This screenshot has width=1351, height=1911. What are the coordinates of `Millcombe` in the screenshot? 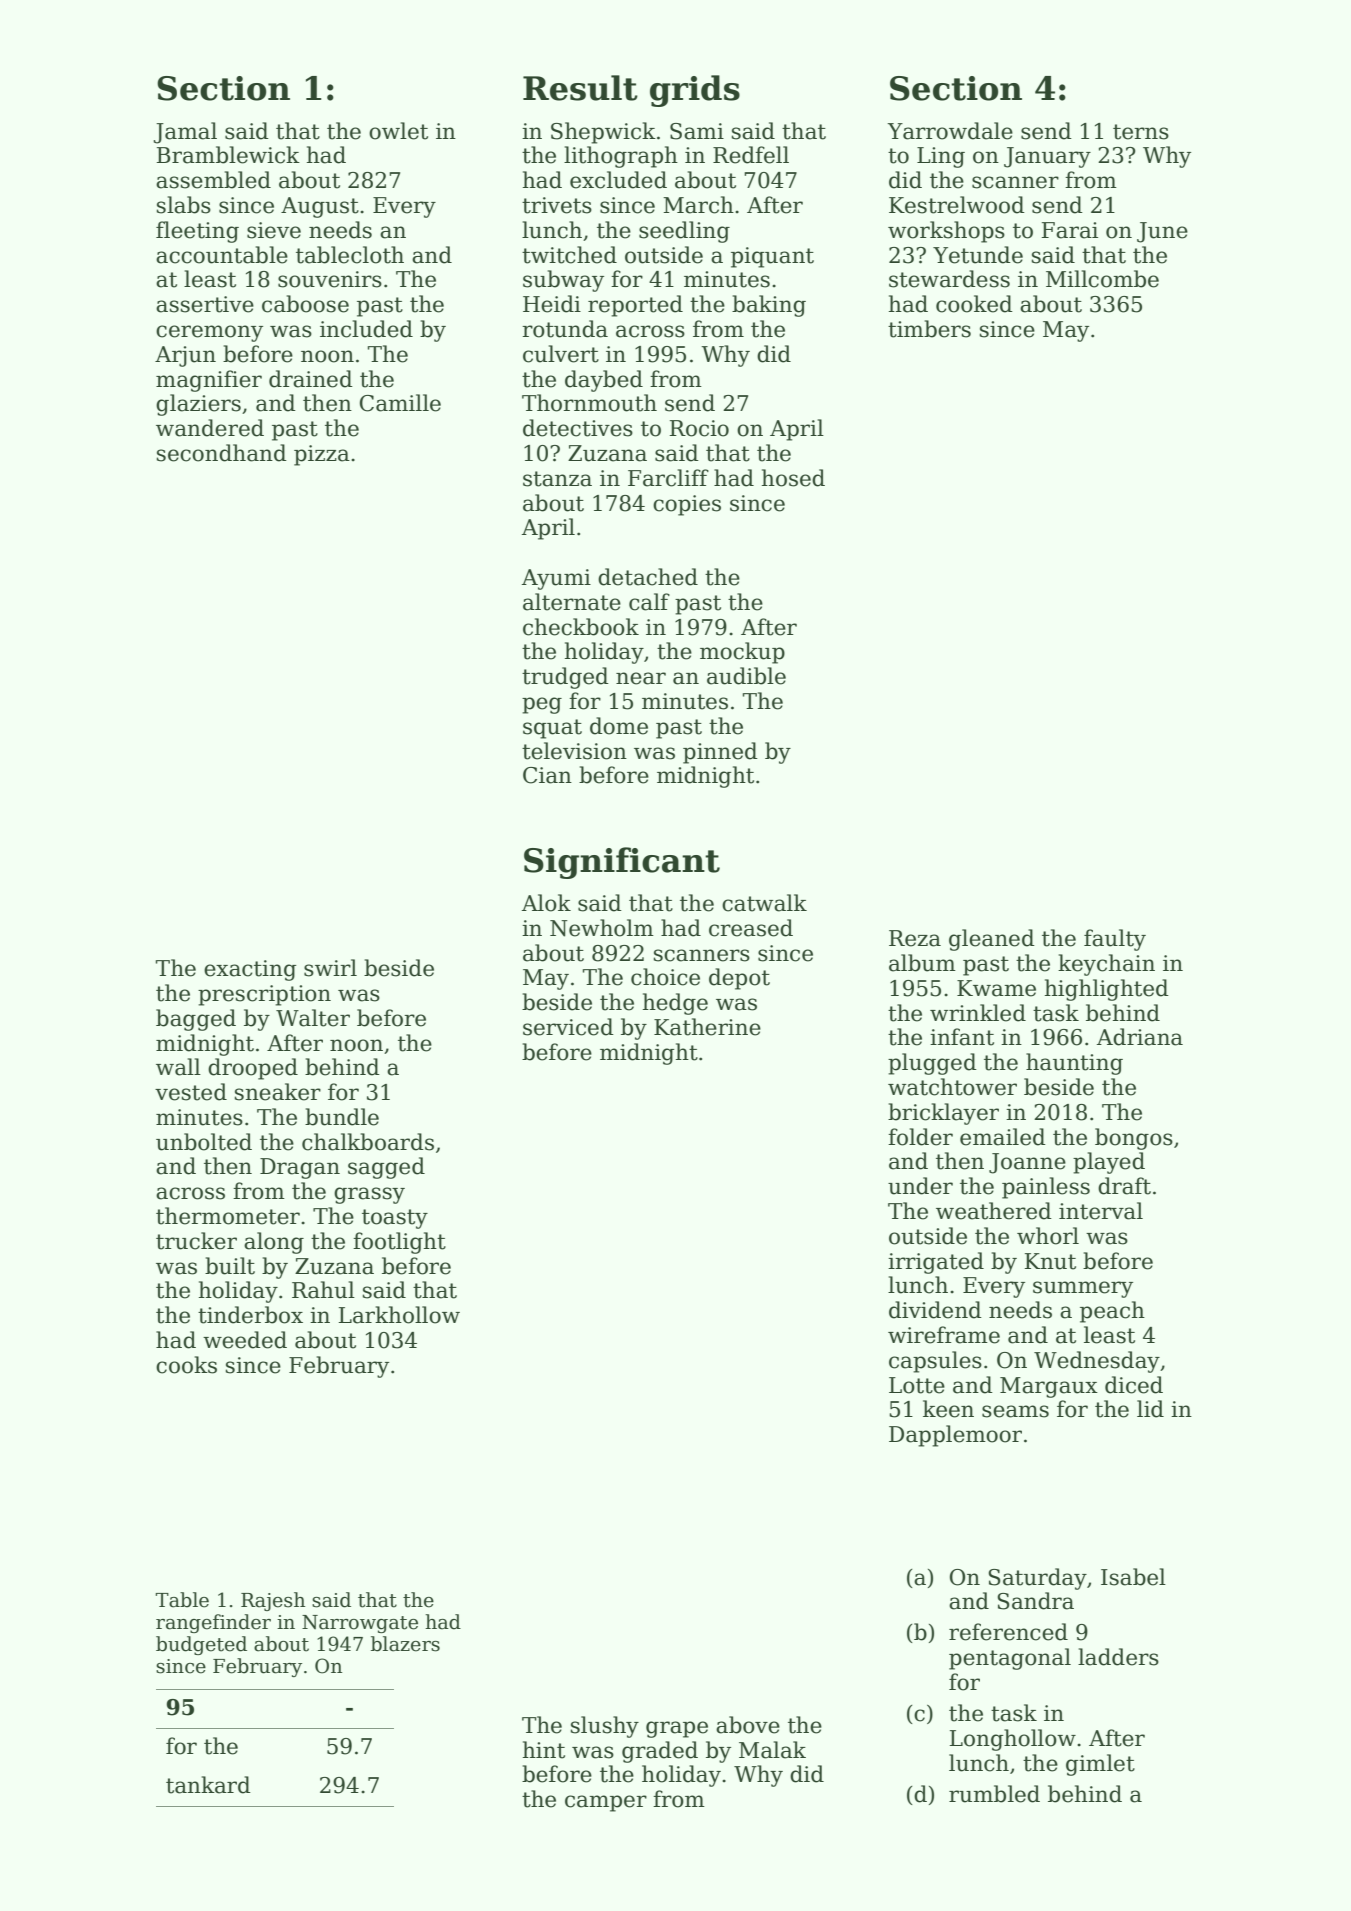 It's located at (1102, 279).
